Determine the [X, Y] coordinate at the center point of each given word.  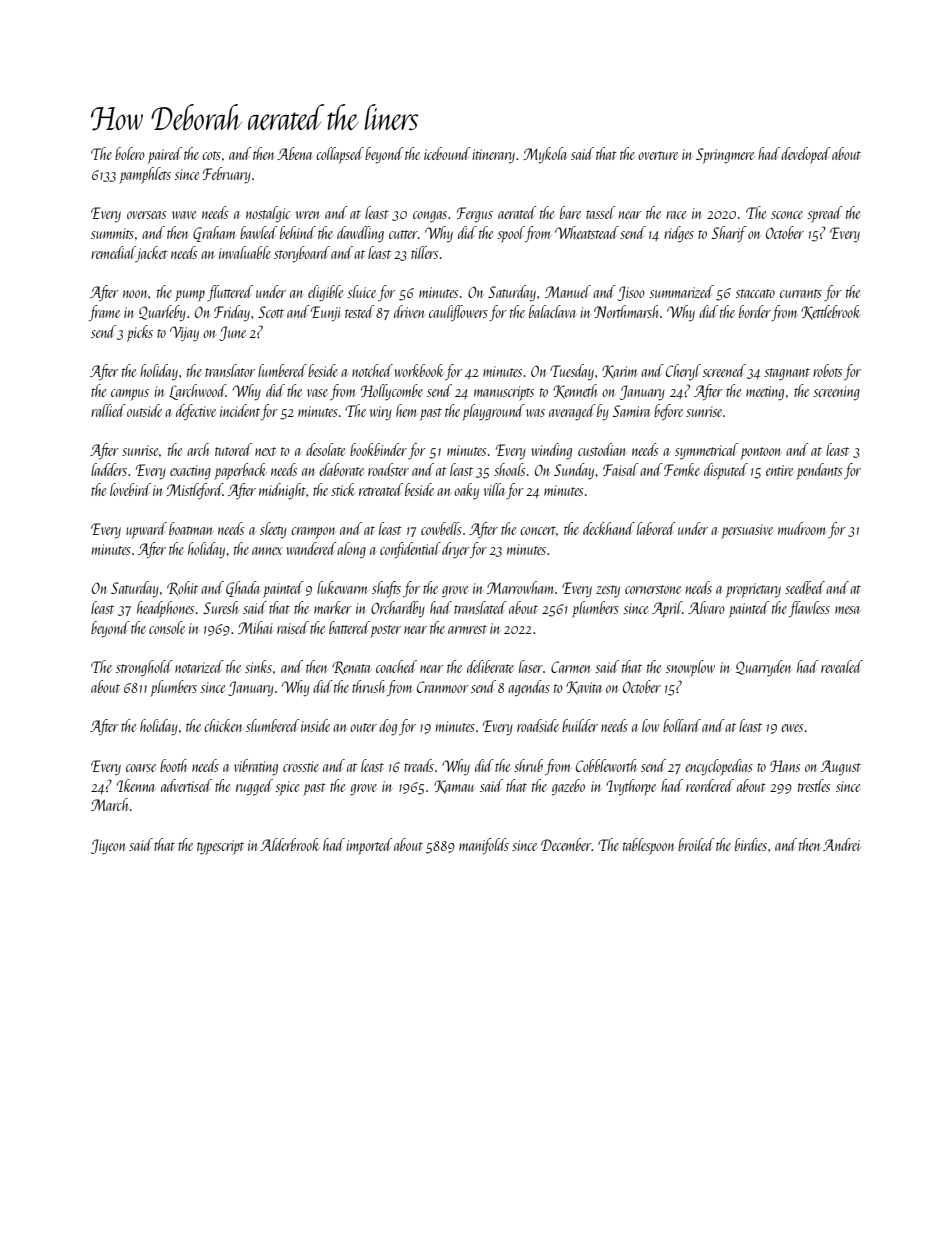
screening [836, 393]
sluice [361, 291]
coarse [141, 768]
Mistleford [194, 491]
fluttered [230, 293]
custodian [601, 449]
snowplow [690, 668]
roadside [538, 725]
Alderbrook [289, 844]
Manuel [568, 291]
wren [308, 215]
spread [825, 214]
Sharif [729, 234]
